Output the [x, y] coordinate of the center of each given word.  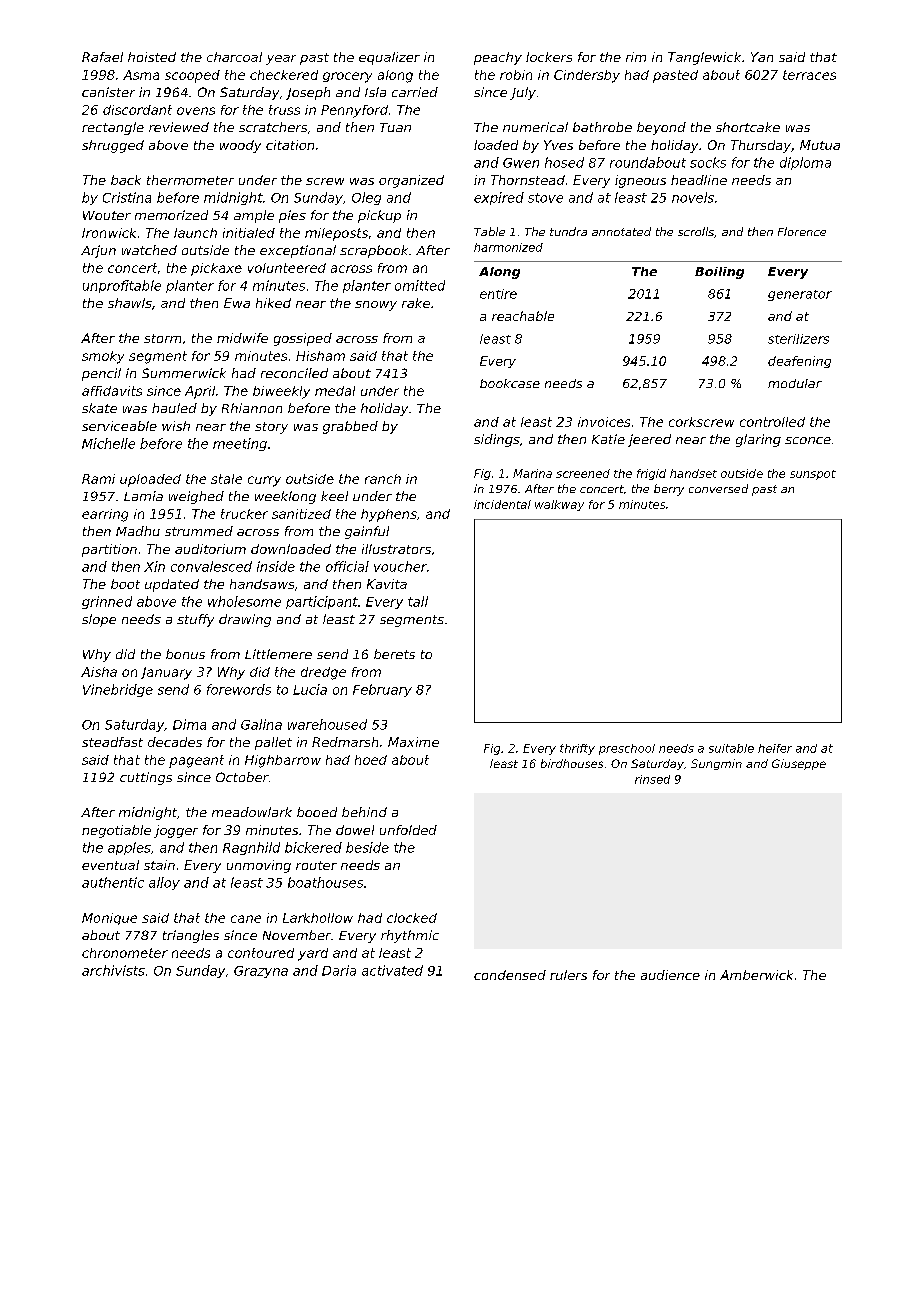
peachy [498, 58]
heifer [775, 748]
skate [99, 408]
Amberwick [756, 975]
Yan [762, 57]
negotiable [116, 831]
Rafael [102, 57]
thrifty [577, 749]
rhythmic [410, 936]
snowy [376, 306]
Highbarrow [283, 761]
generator [800, 295]
